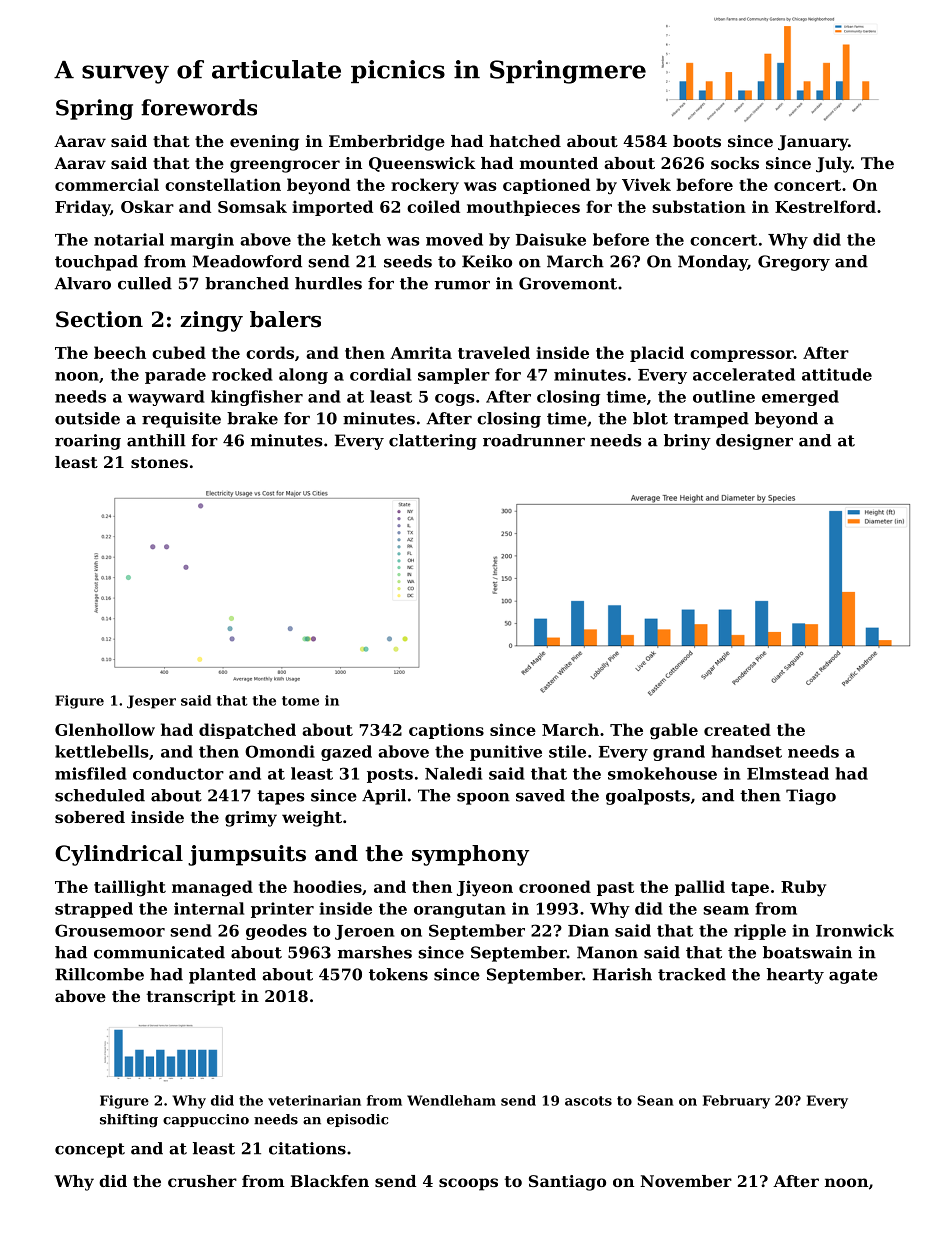  I want to click on clattering, so click(433, 442).
